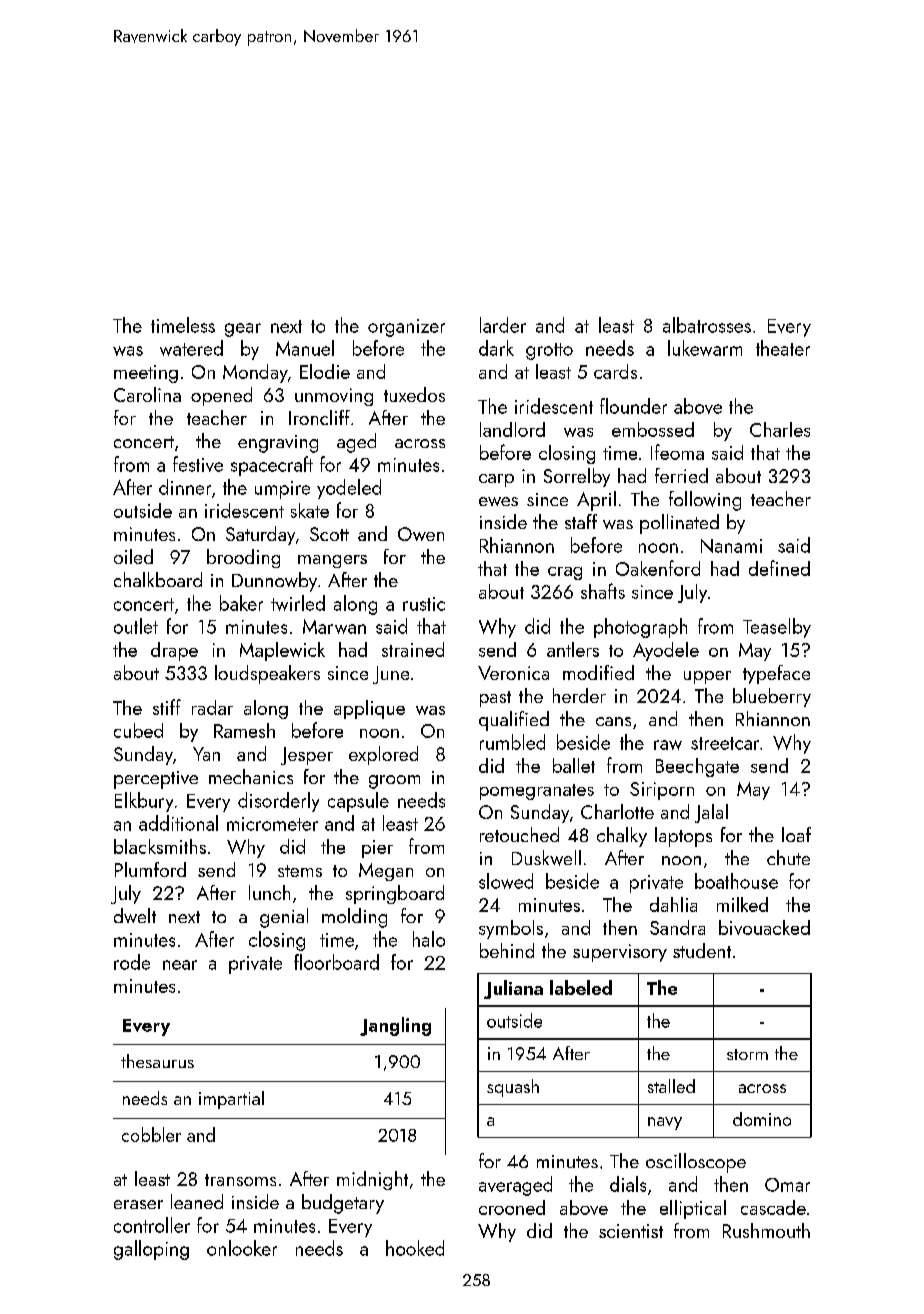  I want to click on larder, so click(503, 325).
